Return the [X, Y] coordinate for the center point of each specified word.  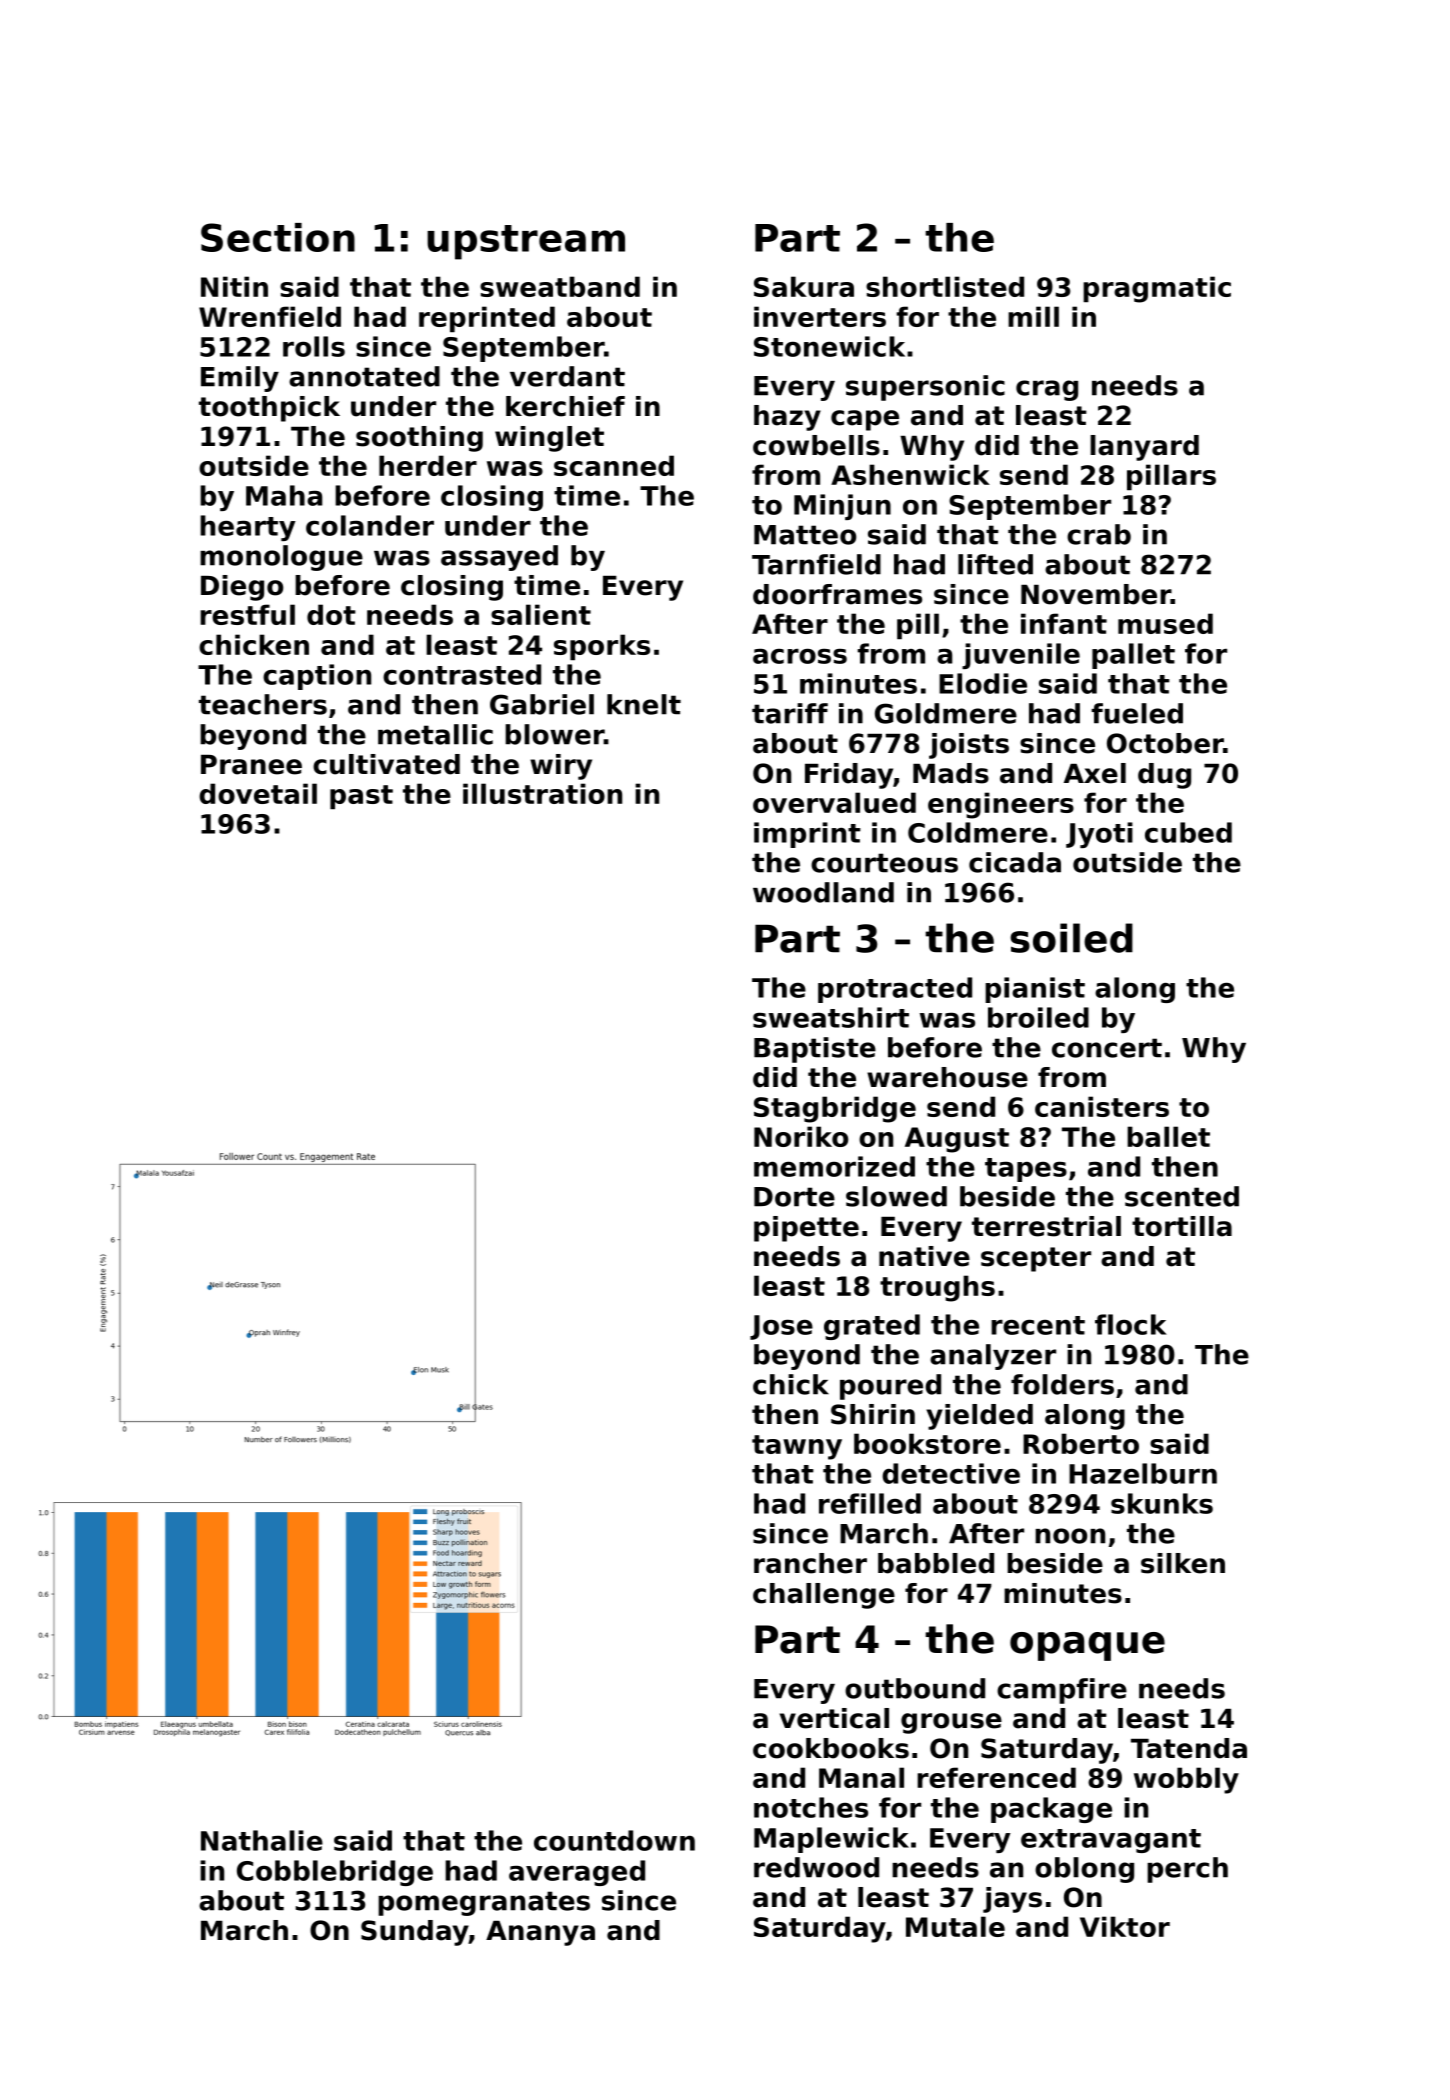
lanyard [1144, 448]
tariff [790, 713]
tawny [797, 1447]
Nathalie [262, 1840]
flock [1131, 1324]
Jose [781, 1327]
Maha [284, 495]
